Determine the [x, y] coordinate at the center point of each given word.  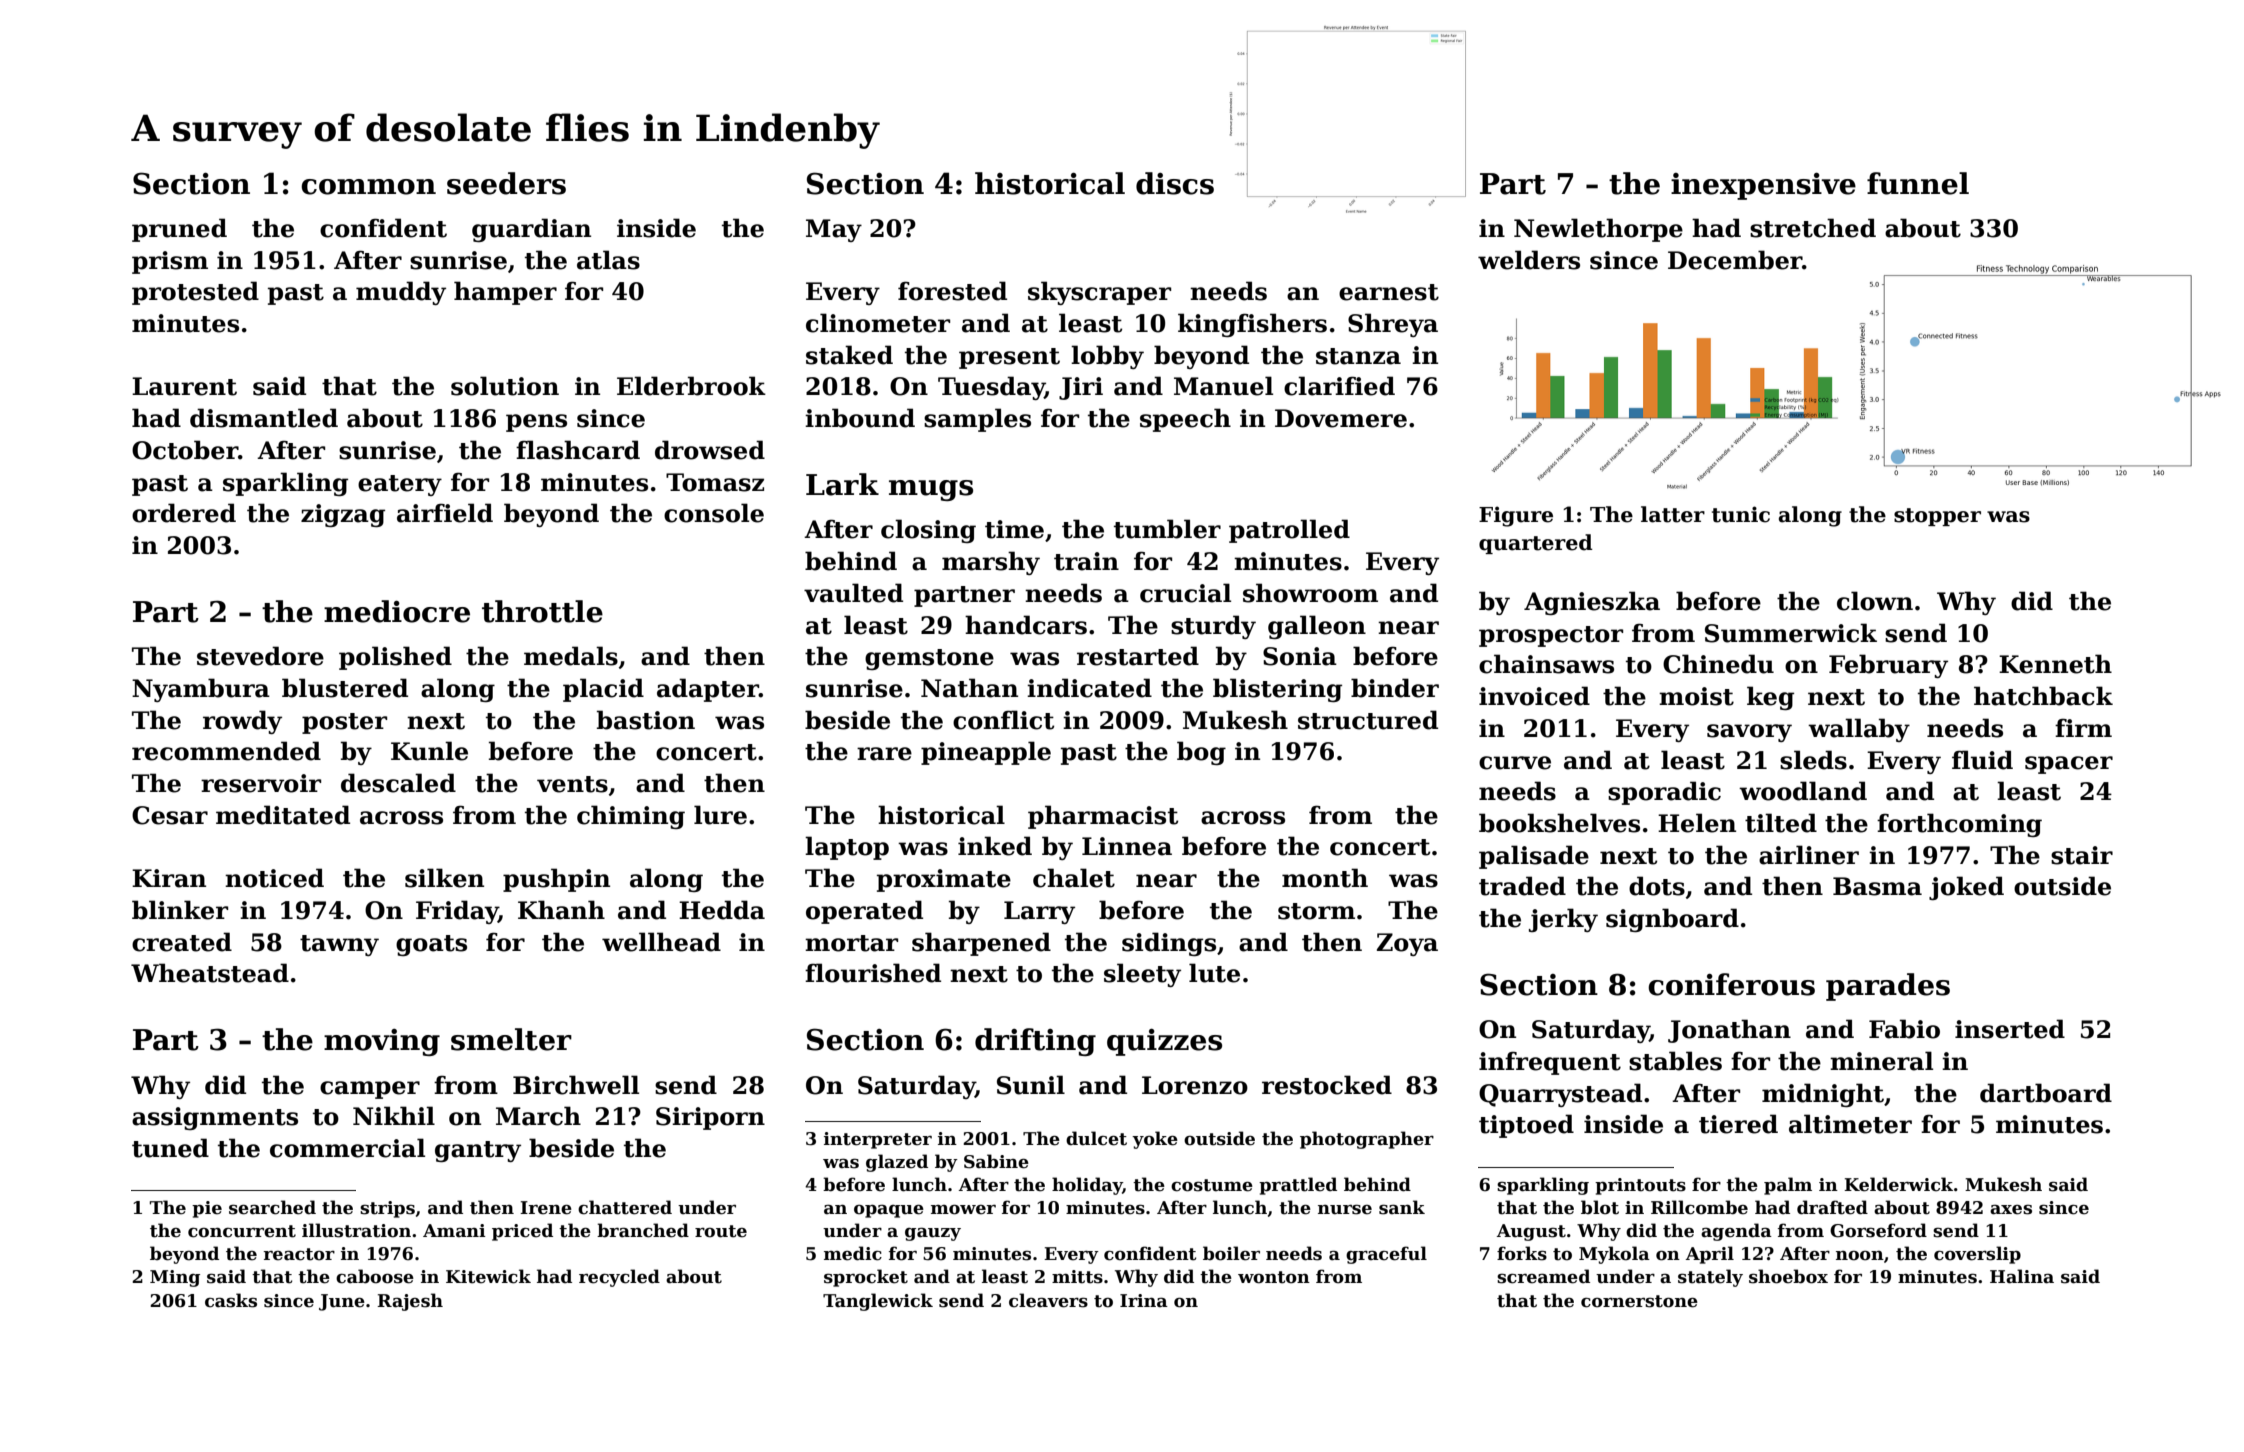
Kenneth [2055, 664]
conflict [1003, 720]
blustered [345, 688]
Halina [2022, 1276]
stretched [1813, 228]
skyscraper [1099, 293]
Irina [1144, 1300]
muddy [401, 293]
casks [231, 1300]
